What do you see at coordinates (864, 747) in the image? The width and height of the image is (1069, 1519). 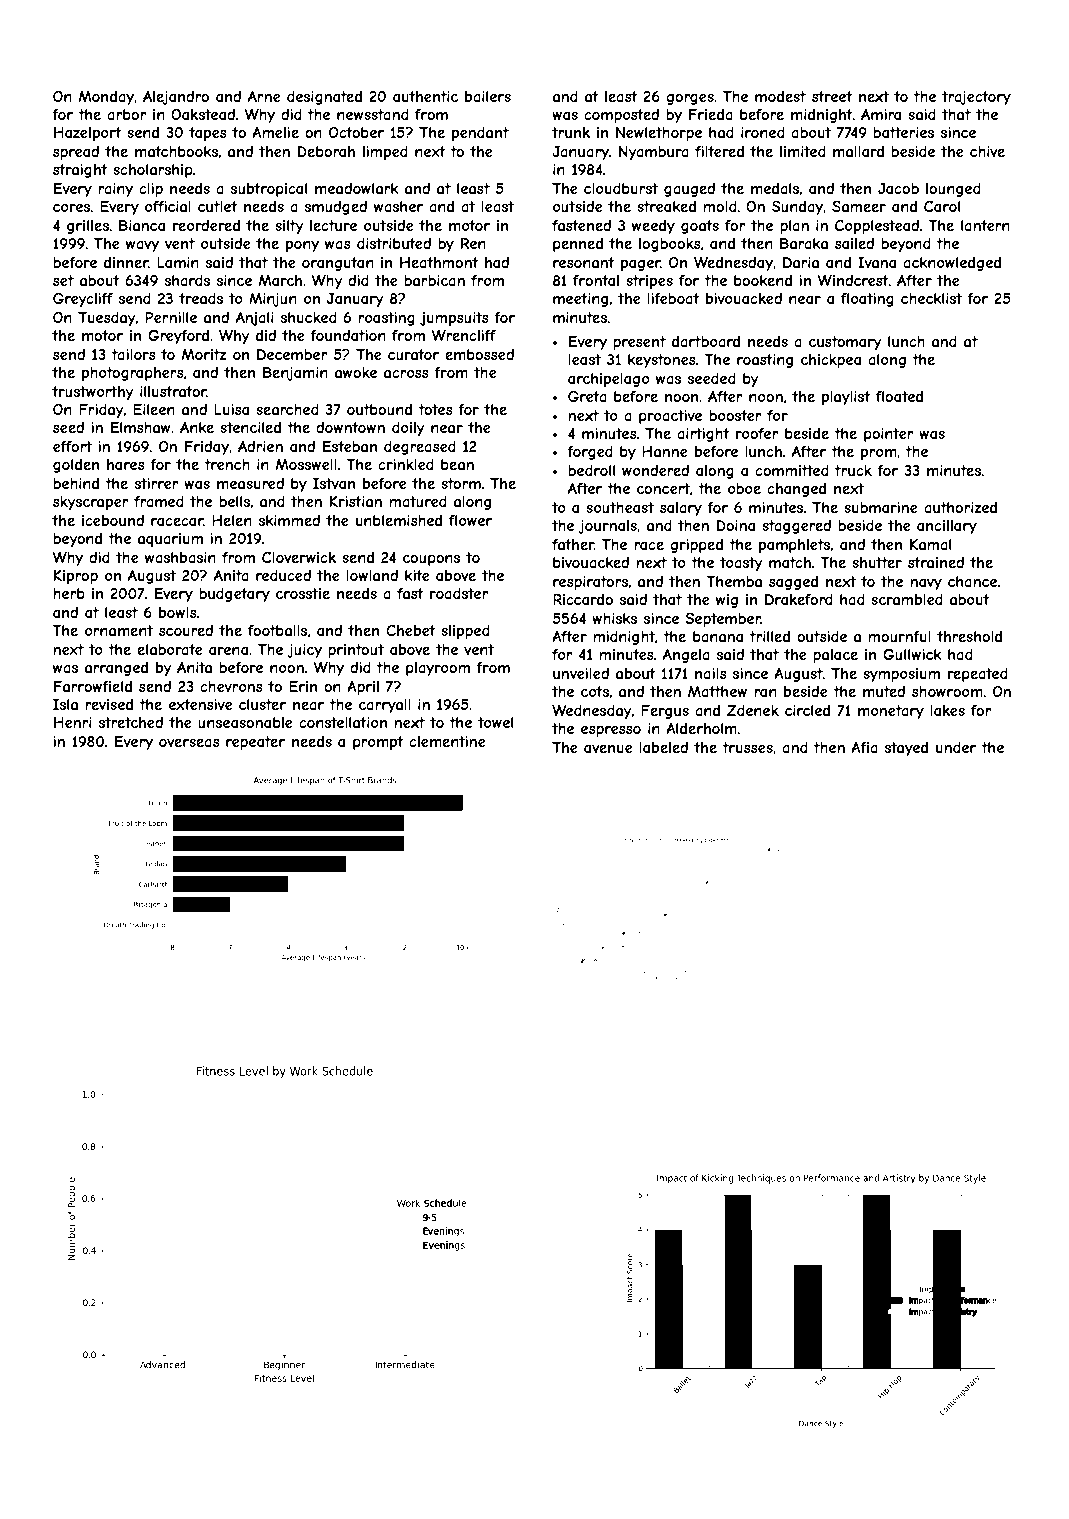 I see `Afia` at bounding box center [864, 747].
